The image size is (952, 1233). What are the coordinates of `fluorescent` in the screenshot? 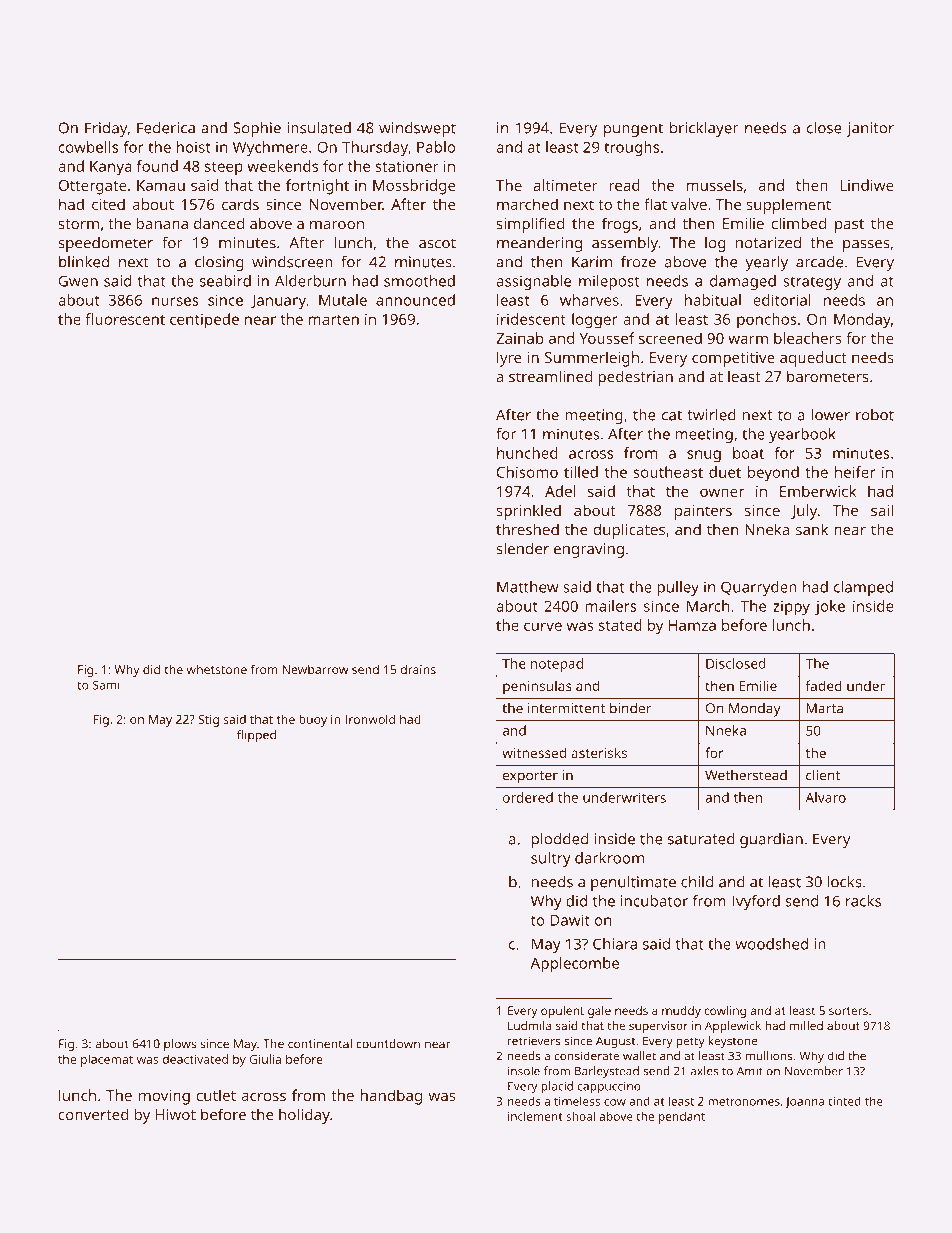 It's located at (125, 319).
